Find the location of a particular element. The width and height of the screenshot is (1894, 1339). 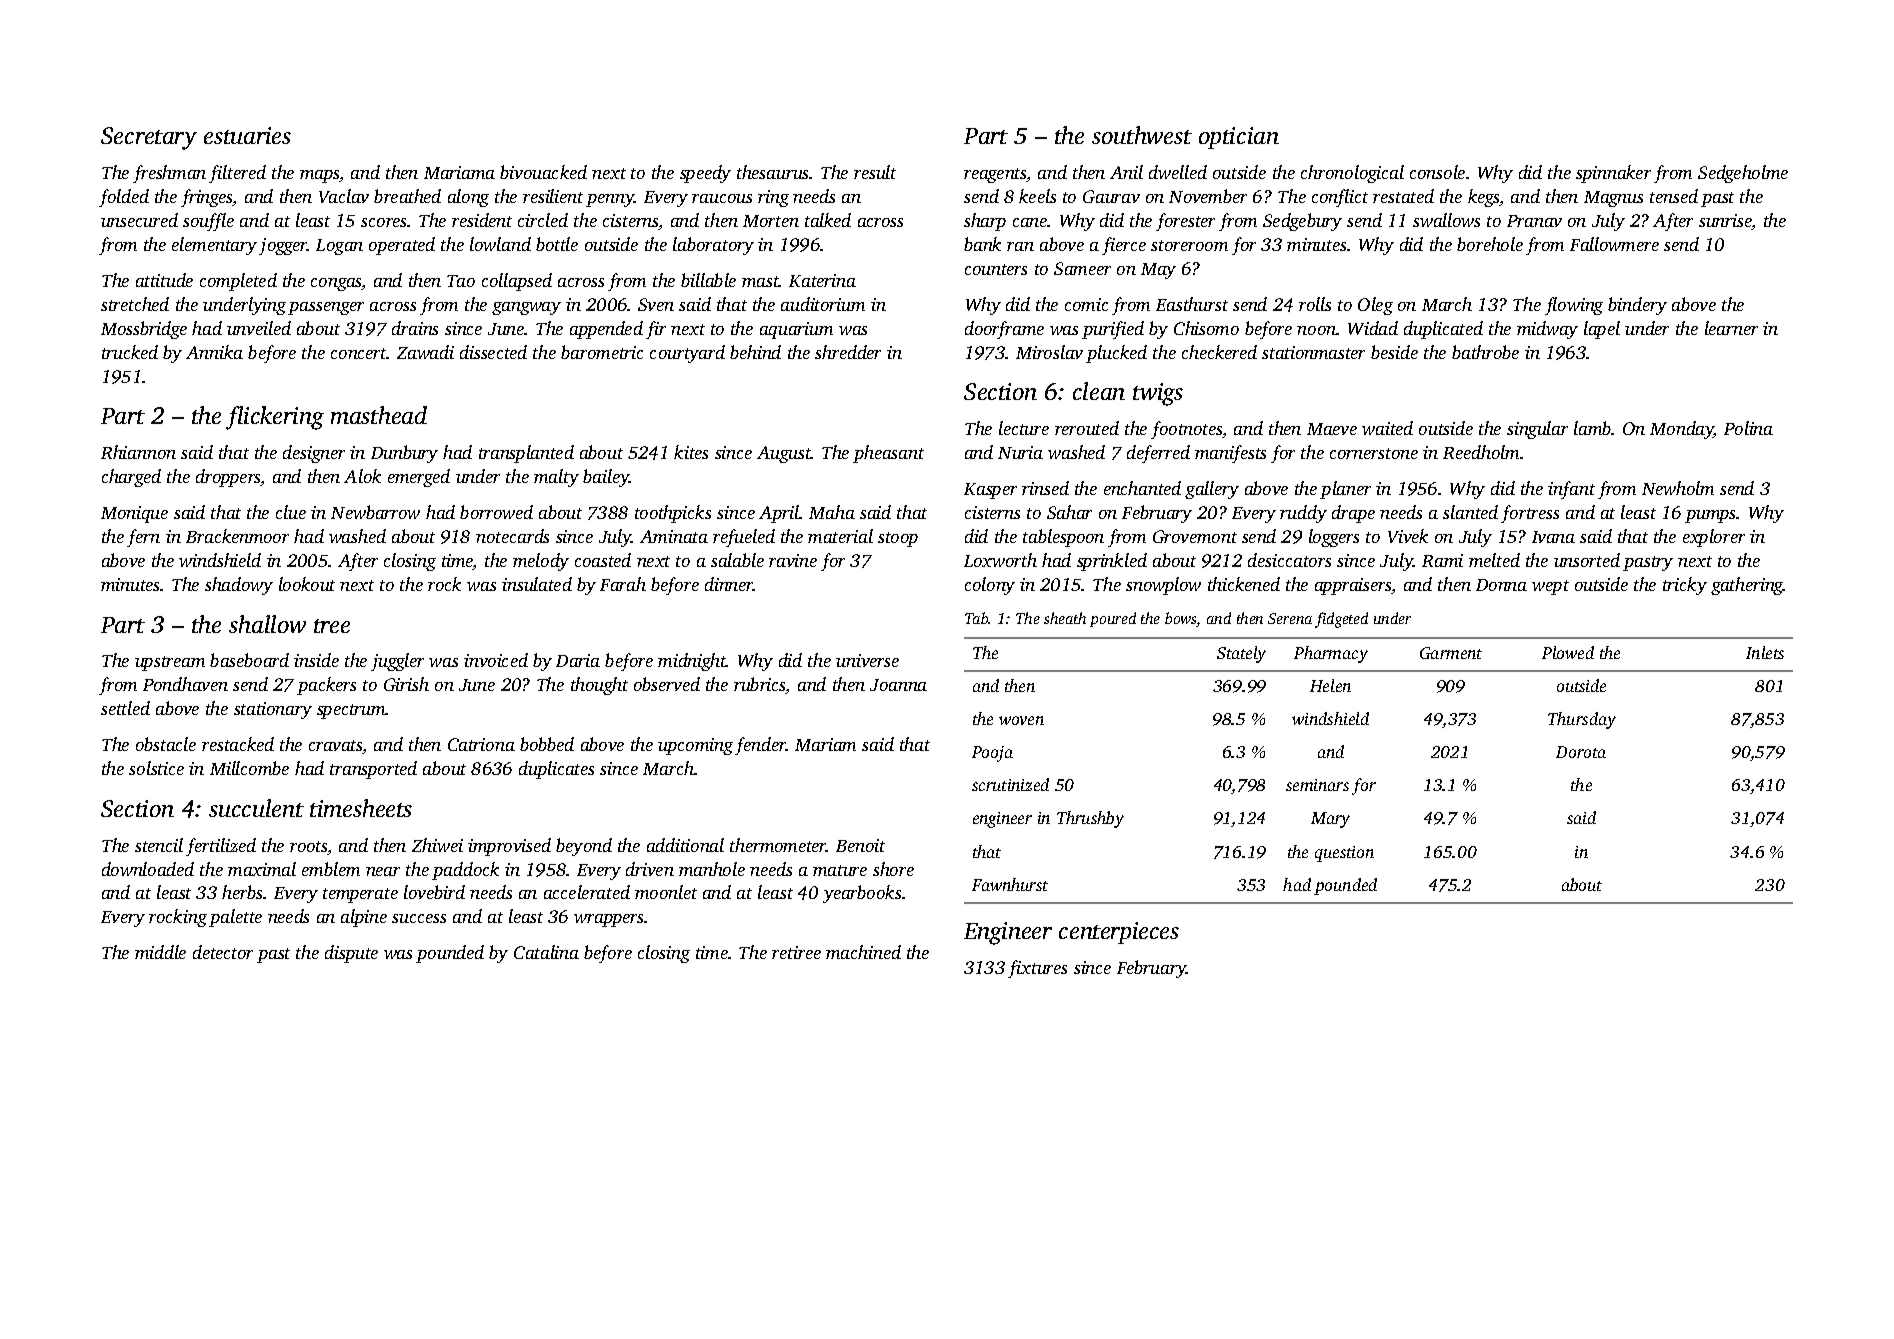

chronological is located at coordinates (1352, 174).
